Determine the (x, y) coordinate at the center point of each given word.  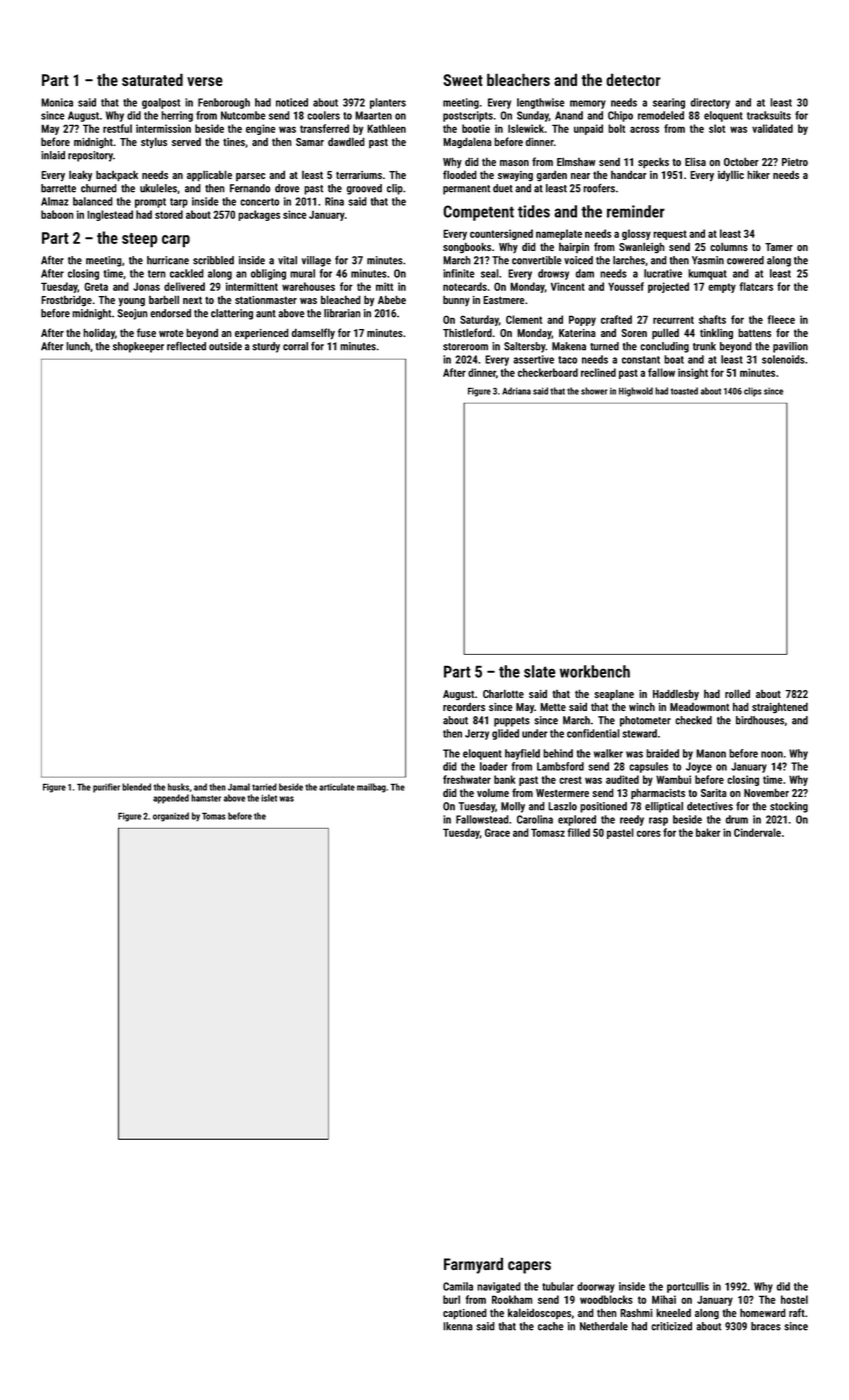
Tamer (779, 247)
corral (295, 346)
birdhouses (760, 720)
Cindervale (757, 832)
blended (136, 787)
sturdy (266, 347)
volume (493, 792)
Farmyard (473, 1265)
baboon (57, 214)
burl (451, 1299)
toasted (684, 391)
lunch (78, 346)
